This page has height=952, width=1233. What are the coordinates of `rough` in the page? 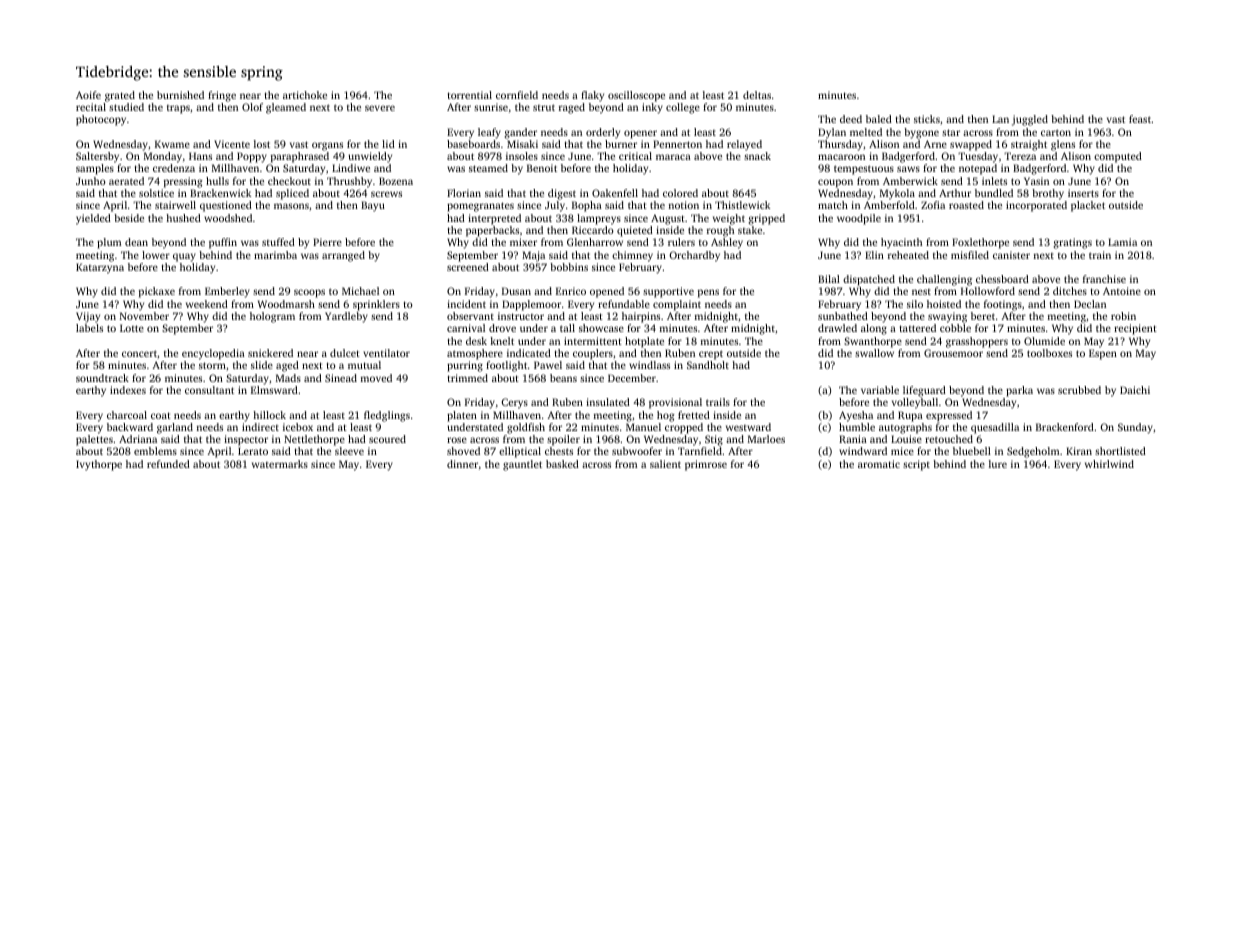 It's located at (720, 231).
